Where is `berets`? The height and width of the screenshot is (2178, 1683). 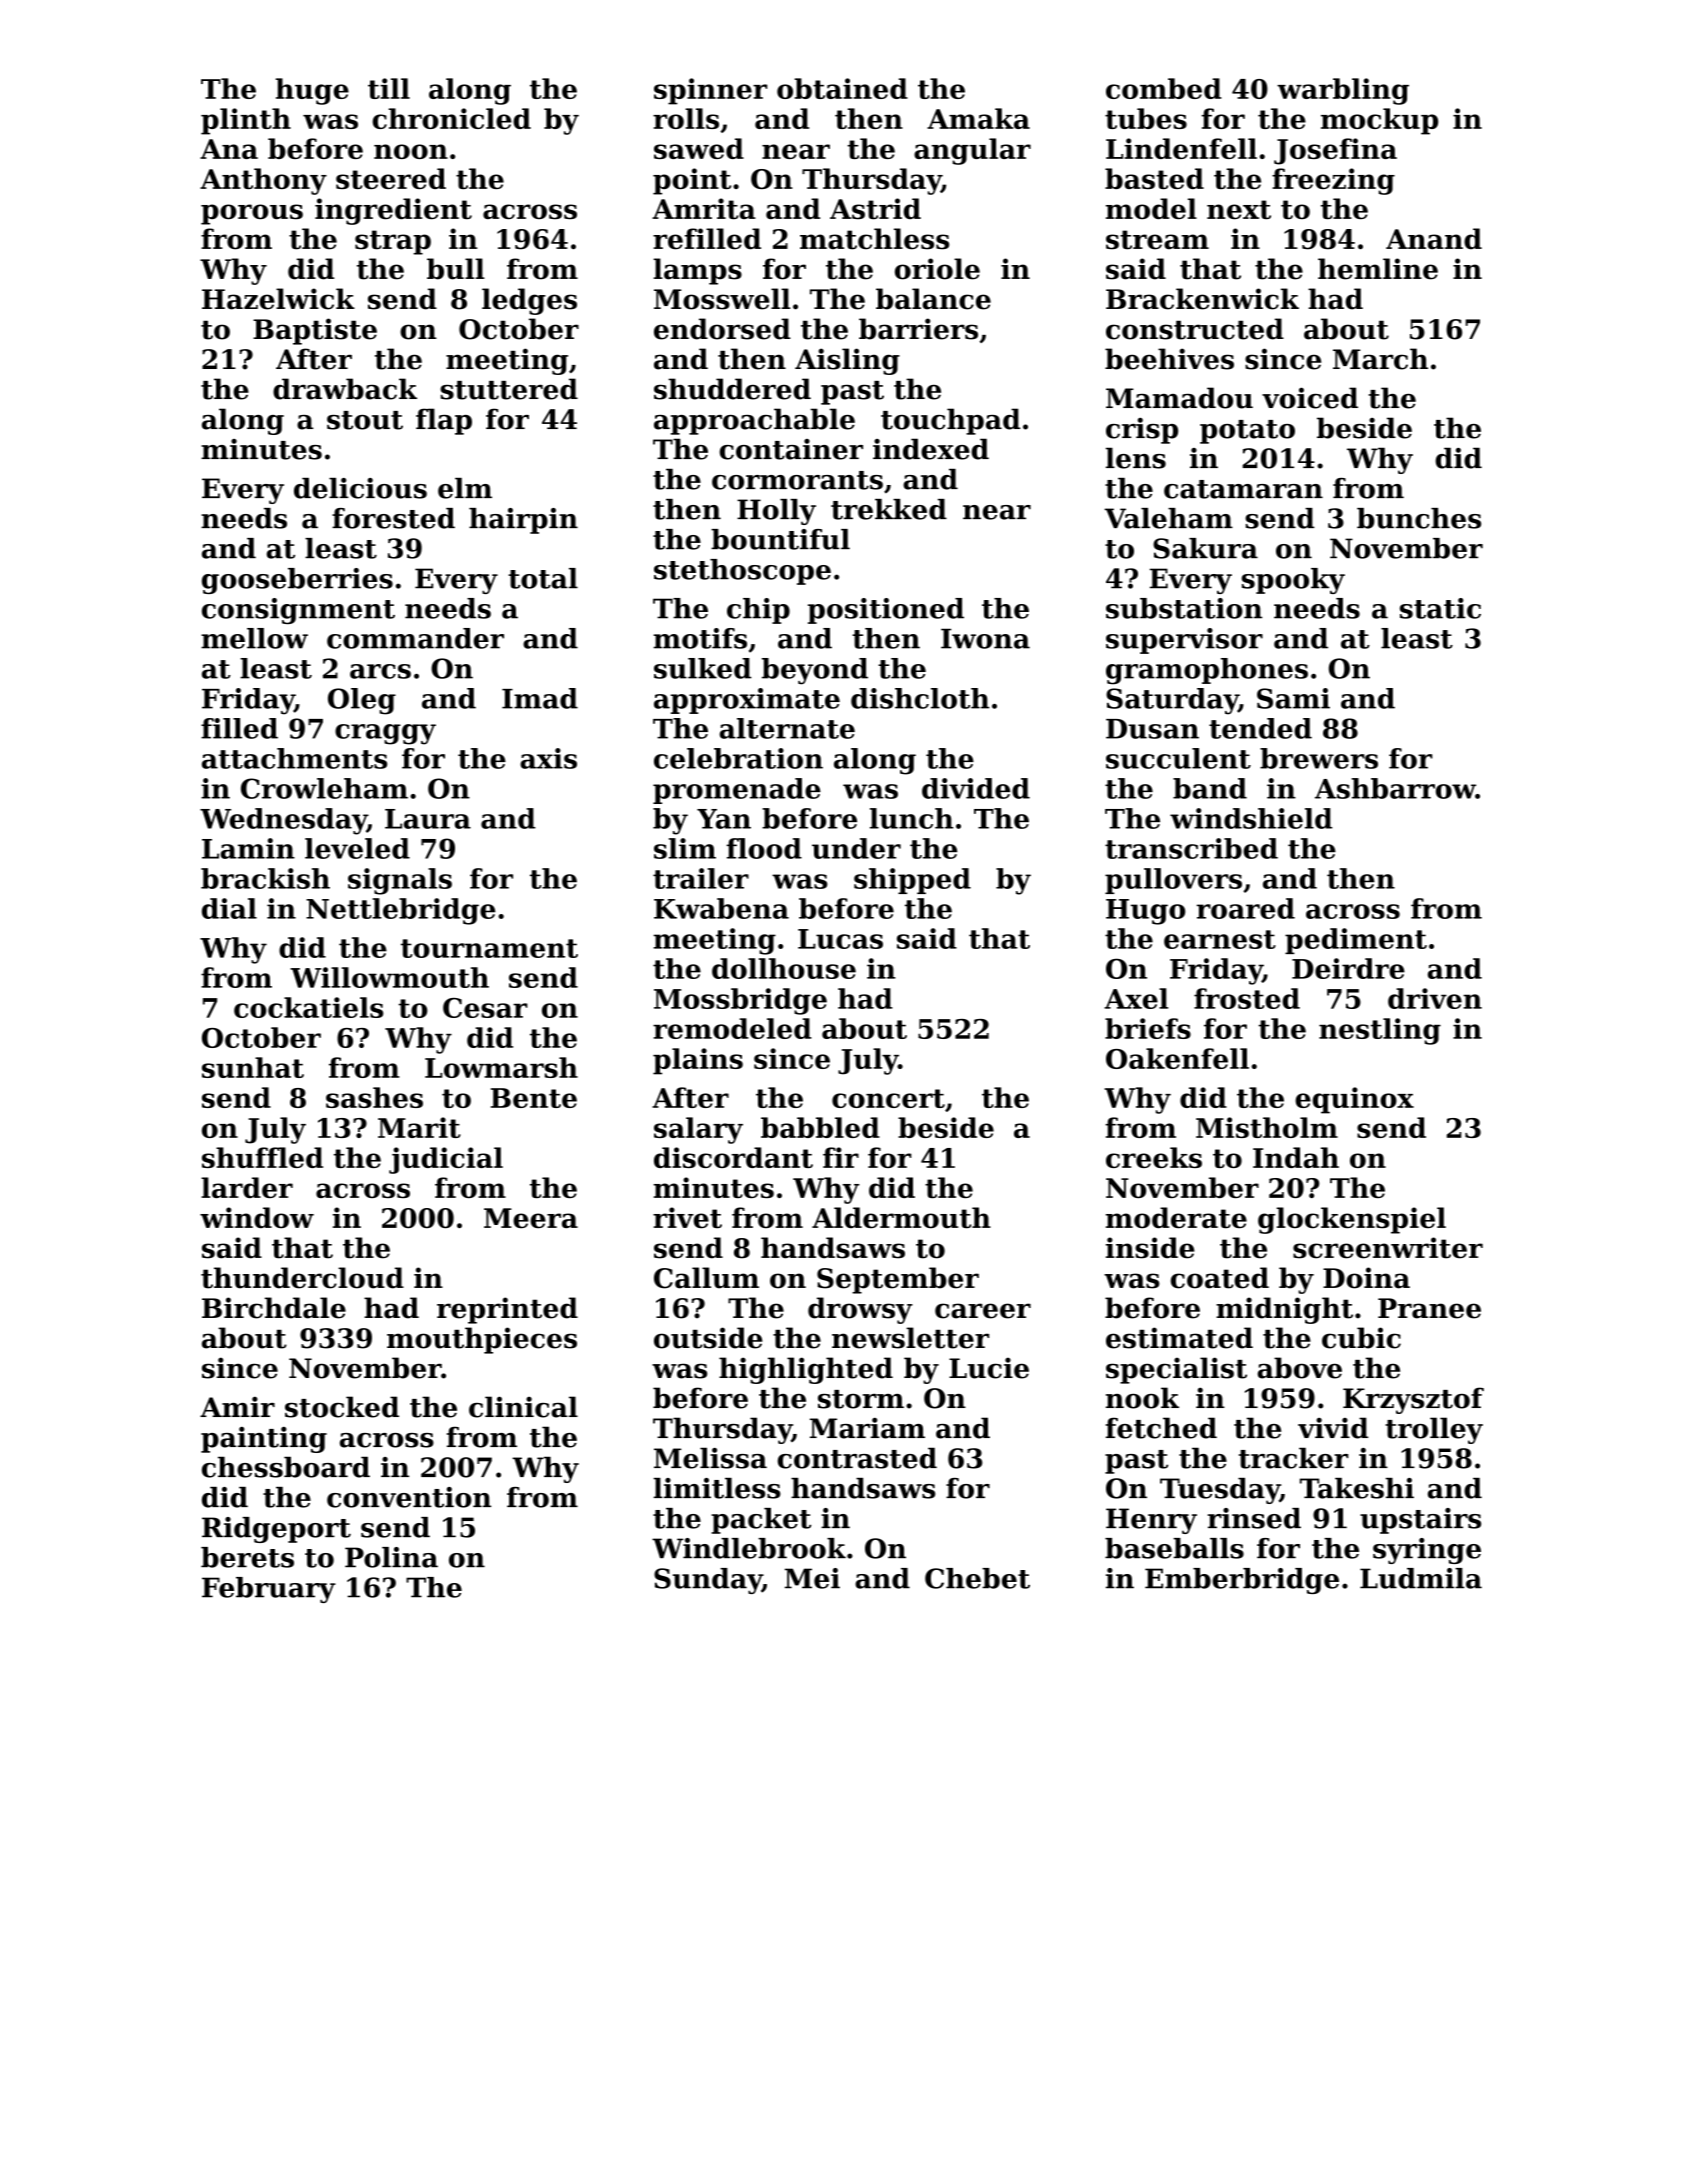
berets is located at coordinates (247, 1557).
